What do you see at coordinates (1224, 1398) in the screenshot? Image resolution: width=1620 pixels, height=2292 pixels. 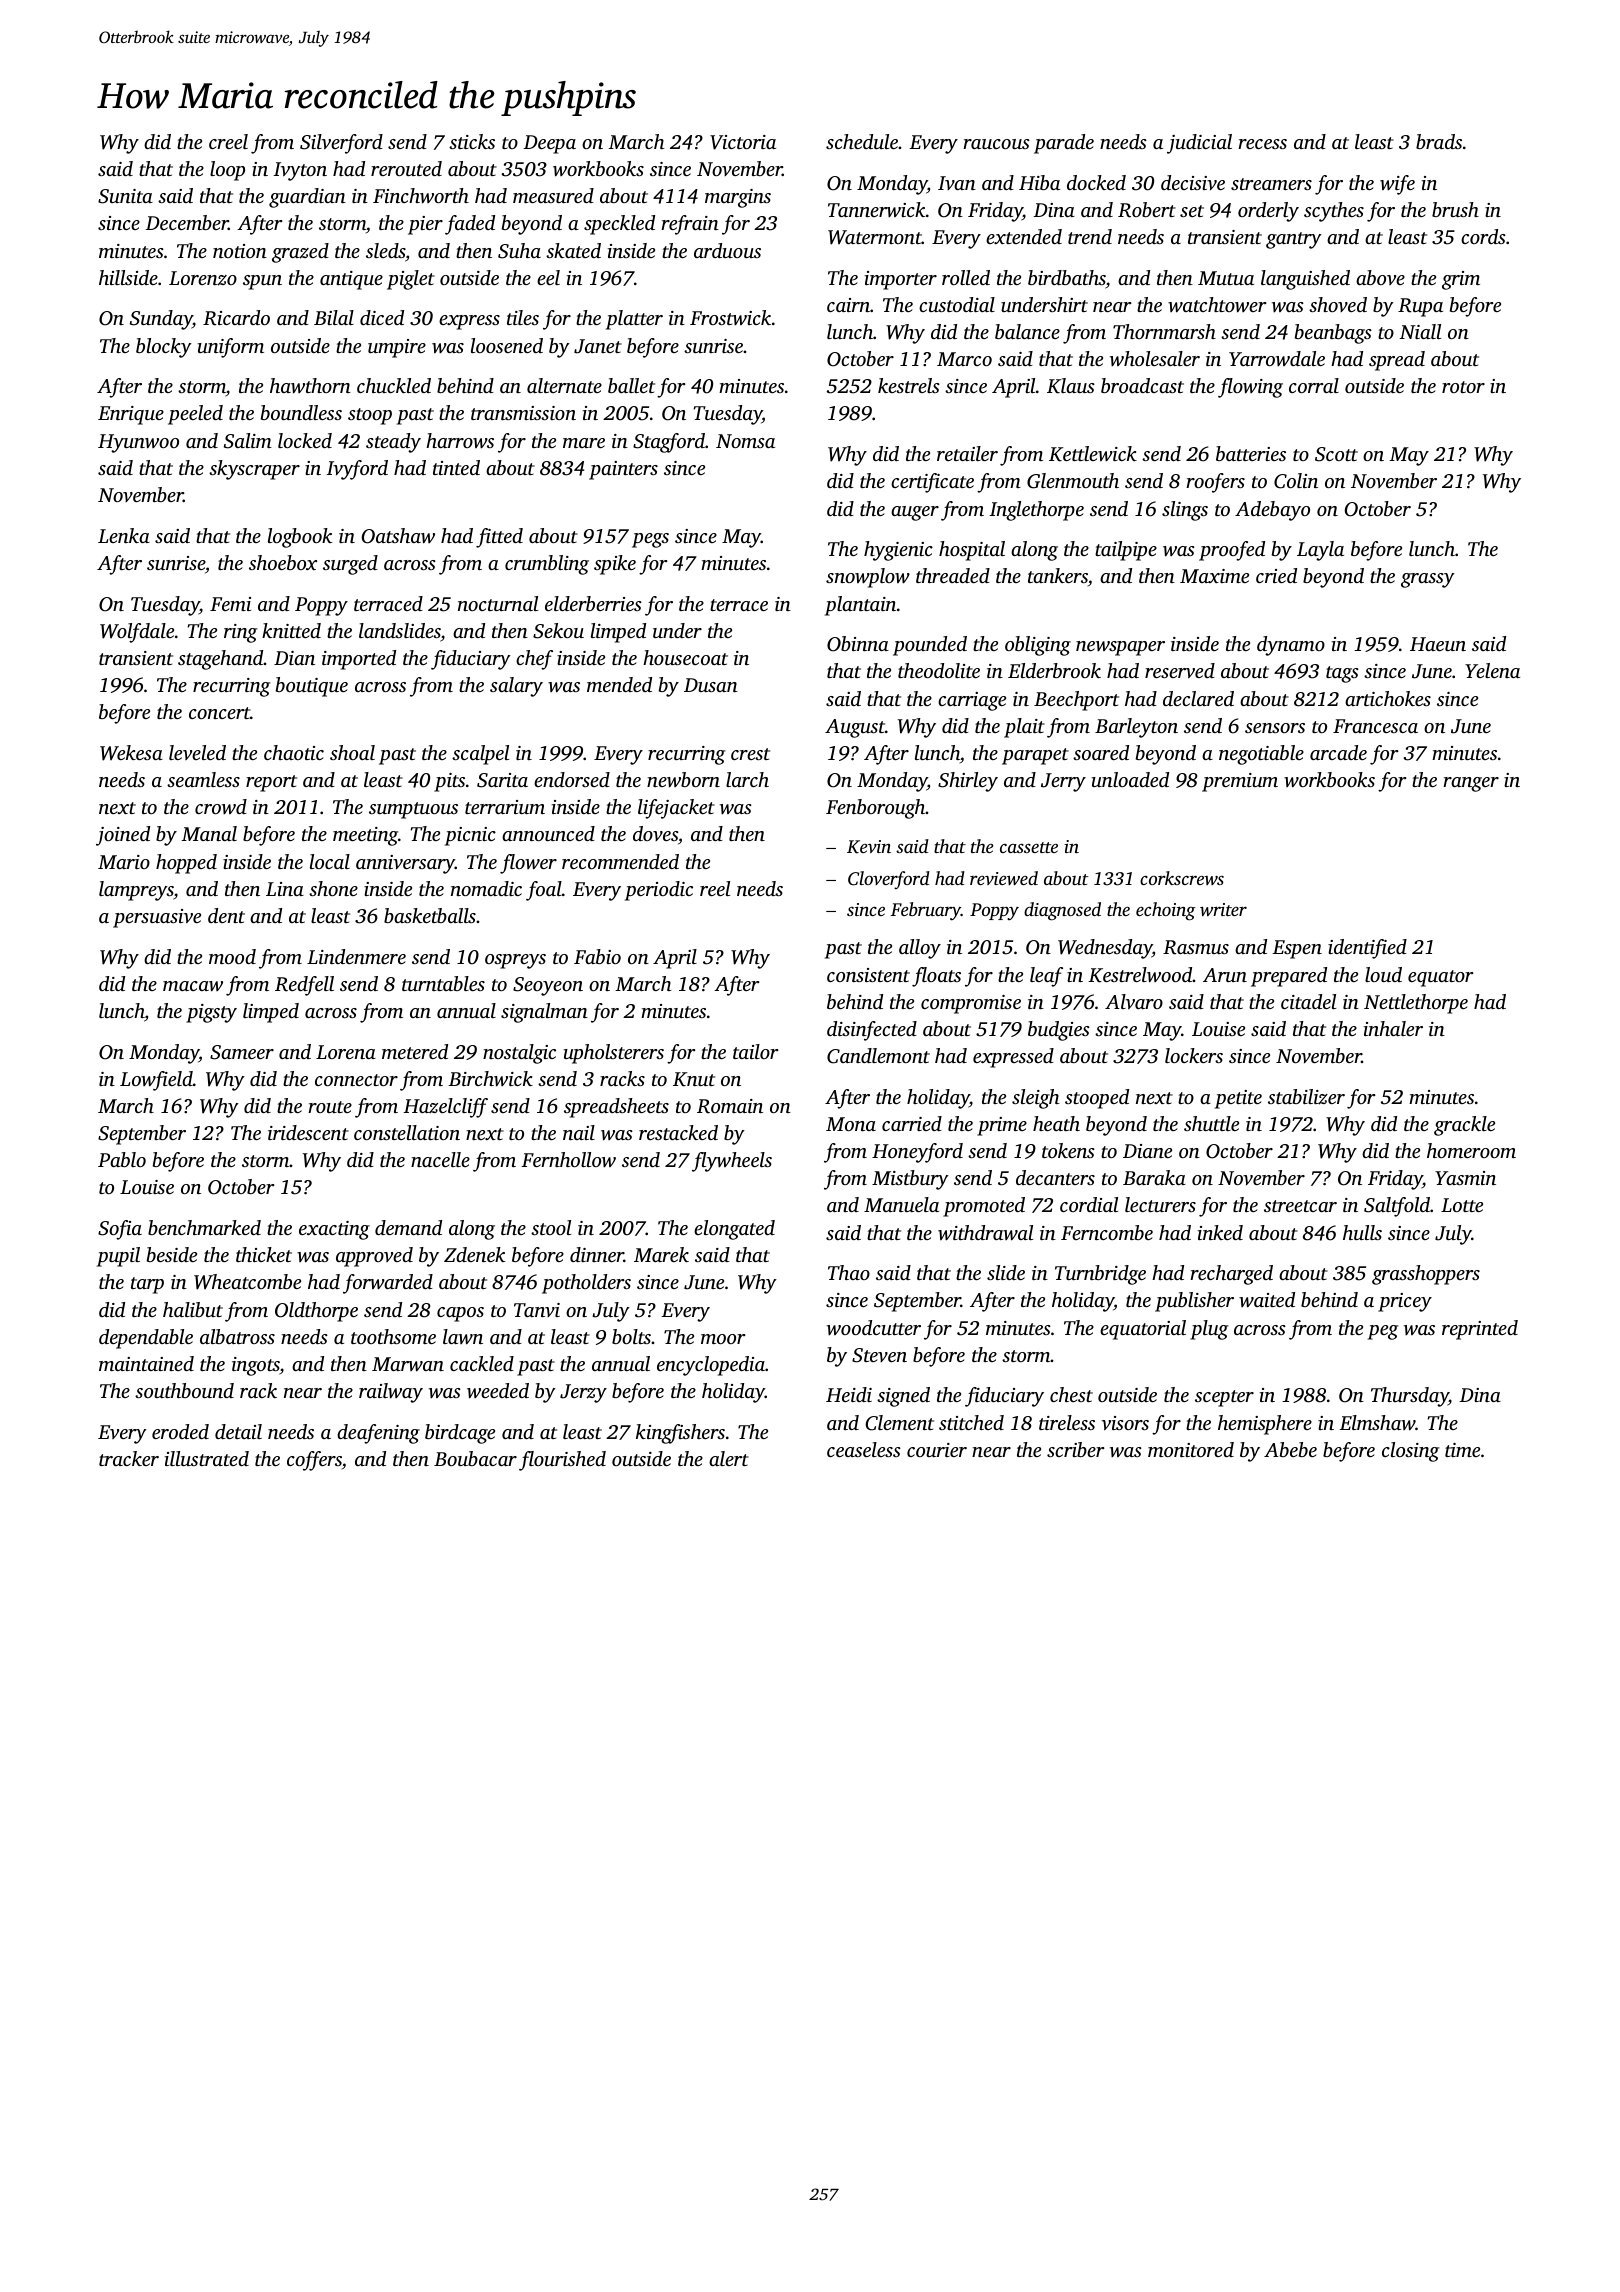 I see `scepter` at bounding box center [1224, 1398].
